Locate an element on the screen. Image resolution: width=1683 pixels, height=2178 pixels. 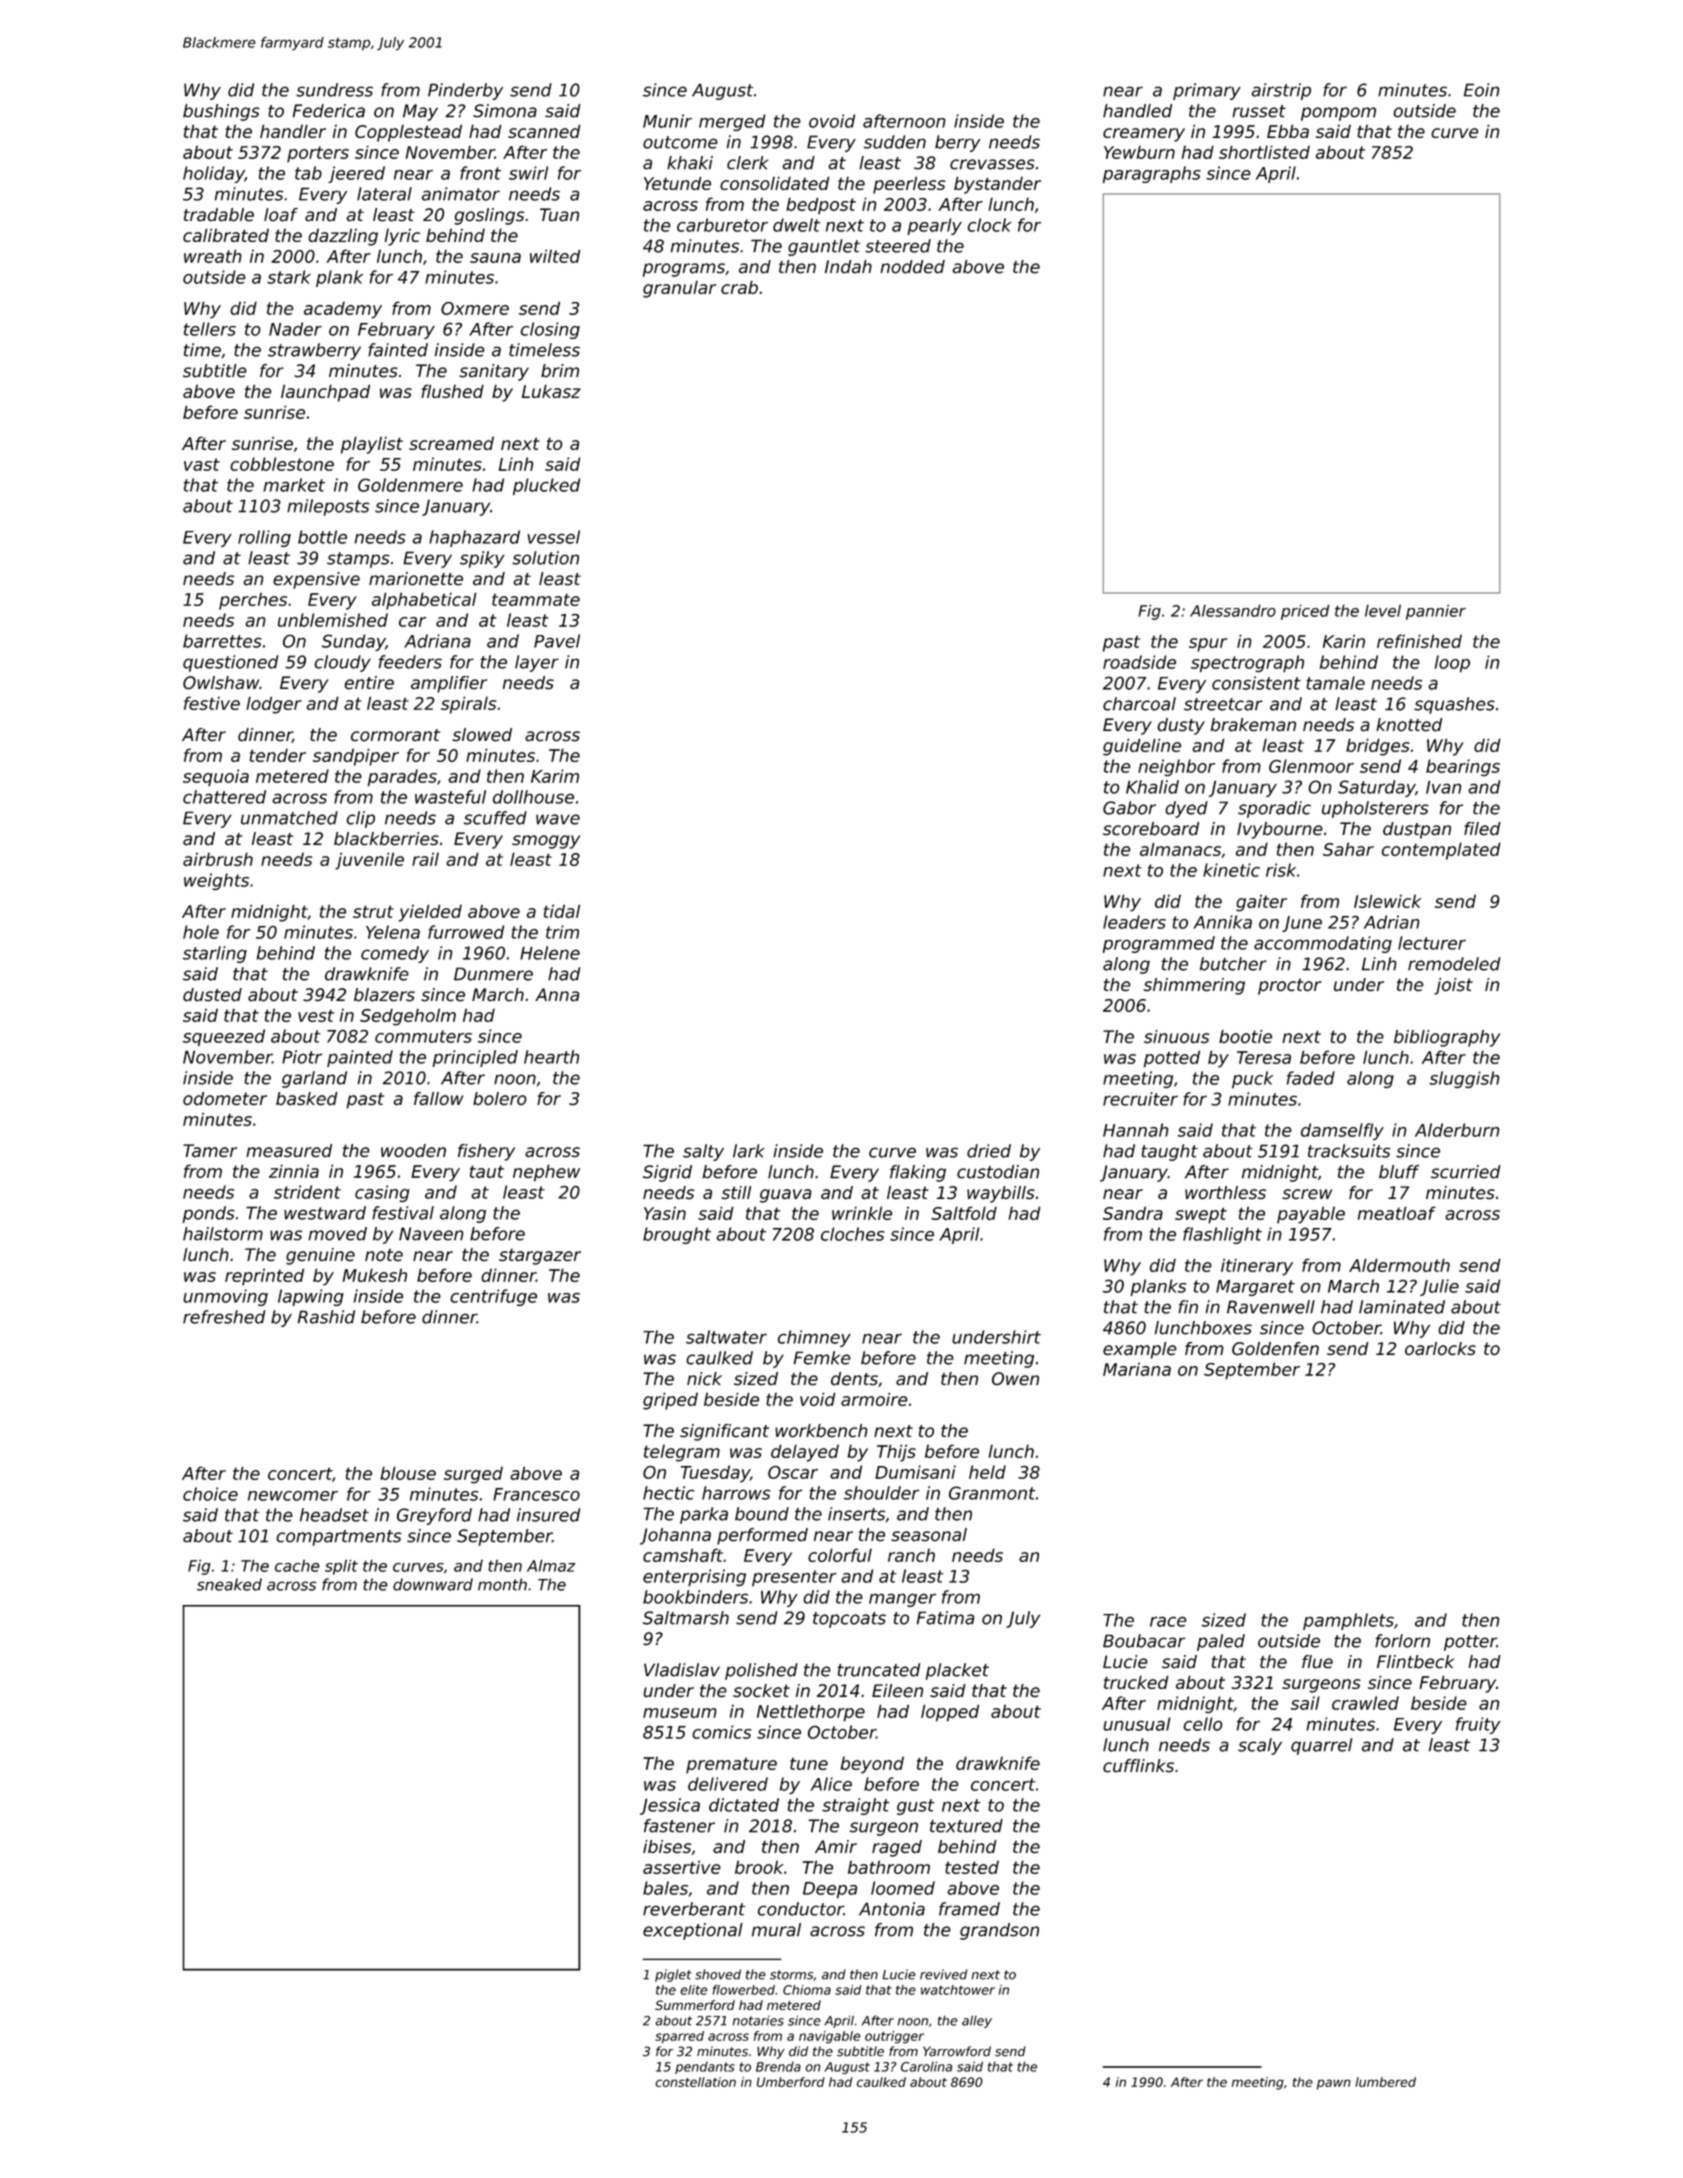
Mariana is located at coordinates (1137, 1369).
